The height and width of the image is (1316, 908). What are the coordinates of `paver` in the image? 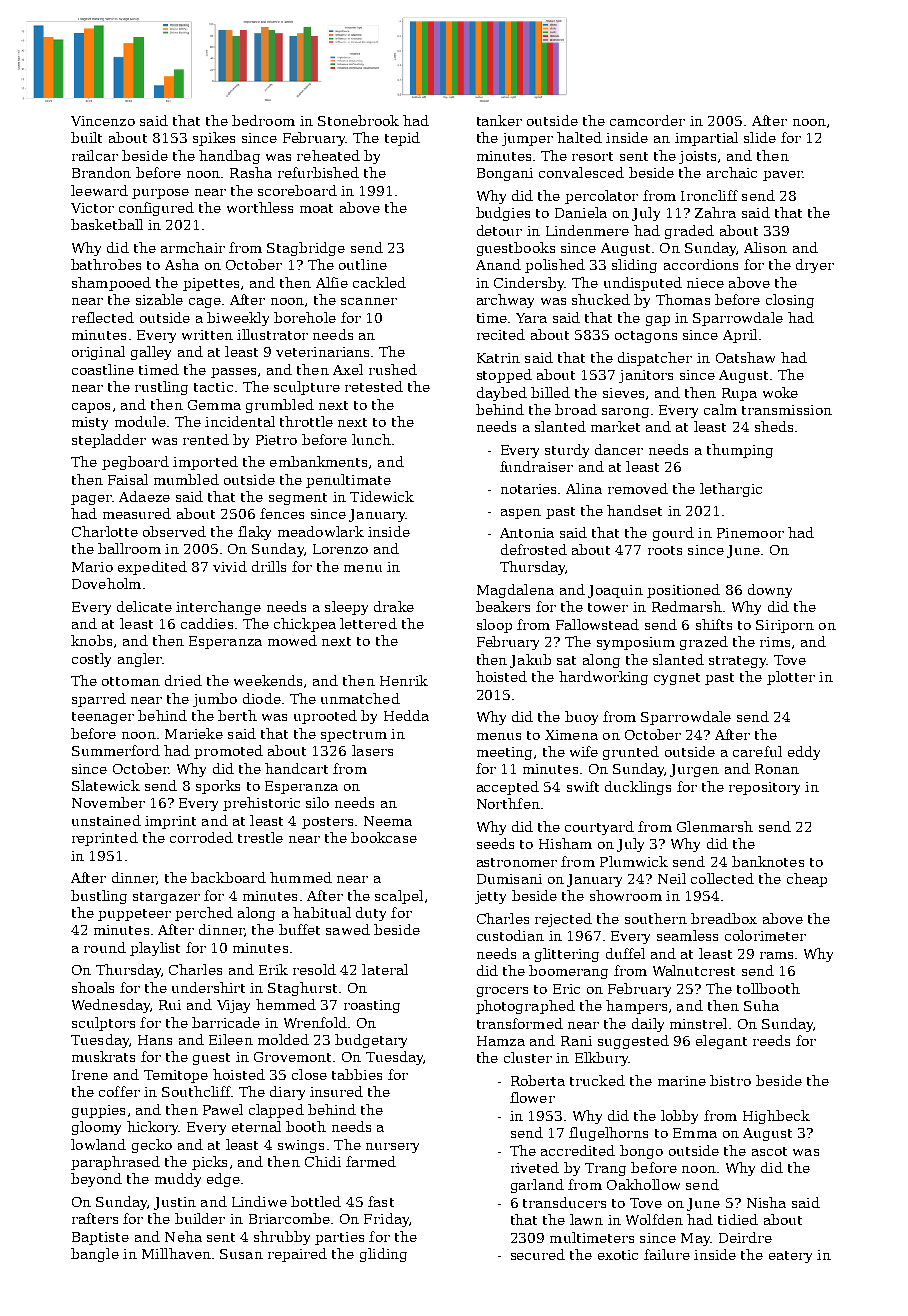 It's located at (783, 176).
